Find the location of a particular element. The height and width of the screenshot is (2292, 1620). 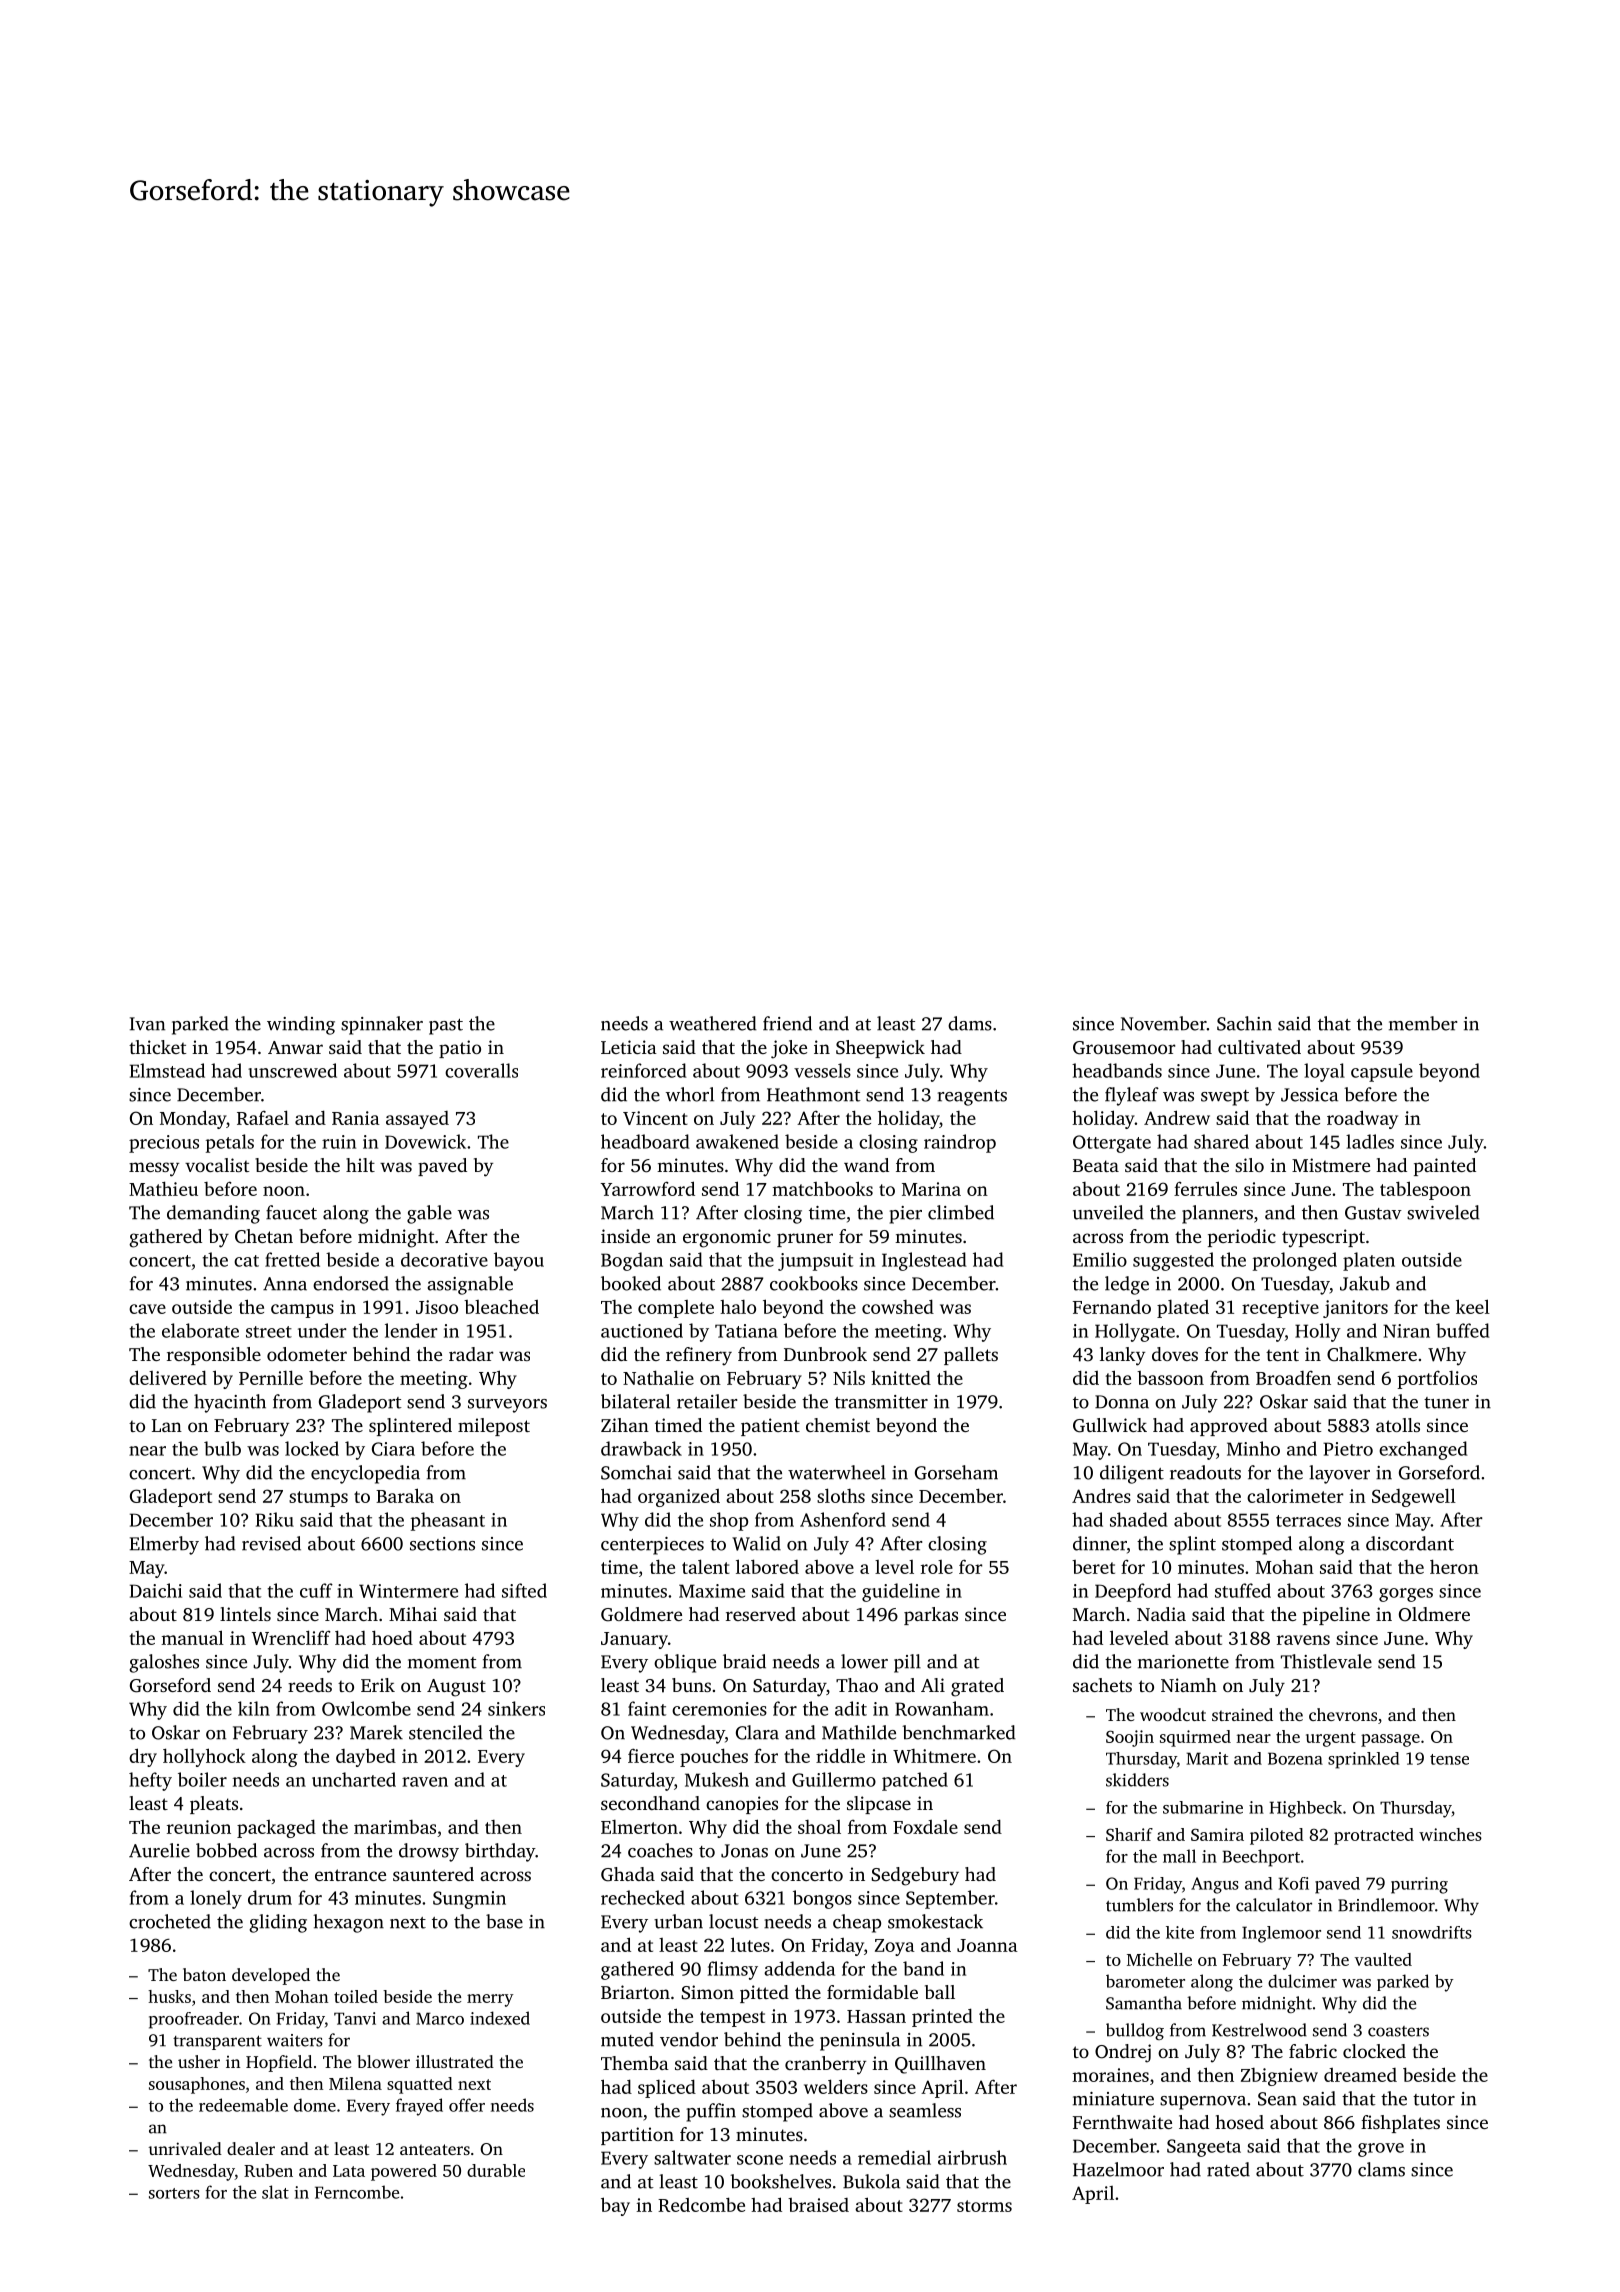

weathered is located at coordinates (713, 1023).
